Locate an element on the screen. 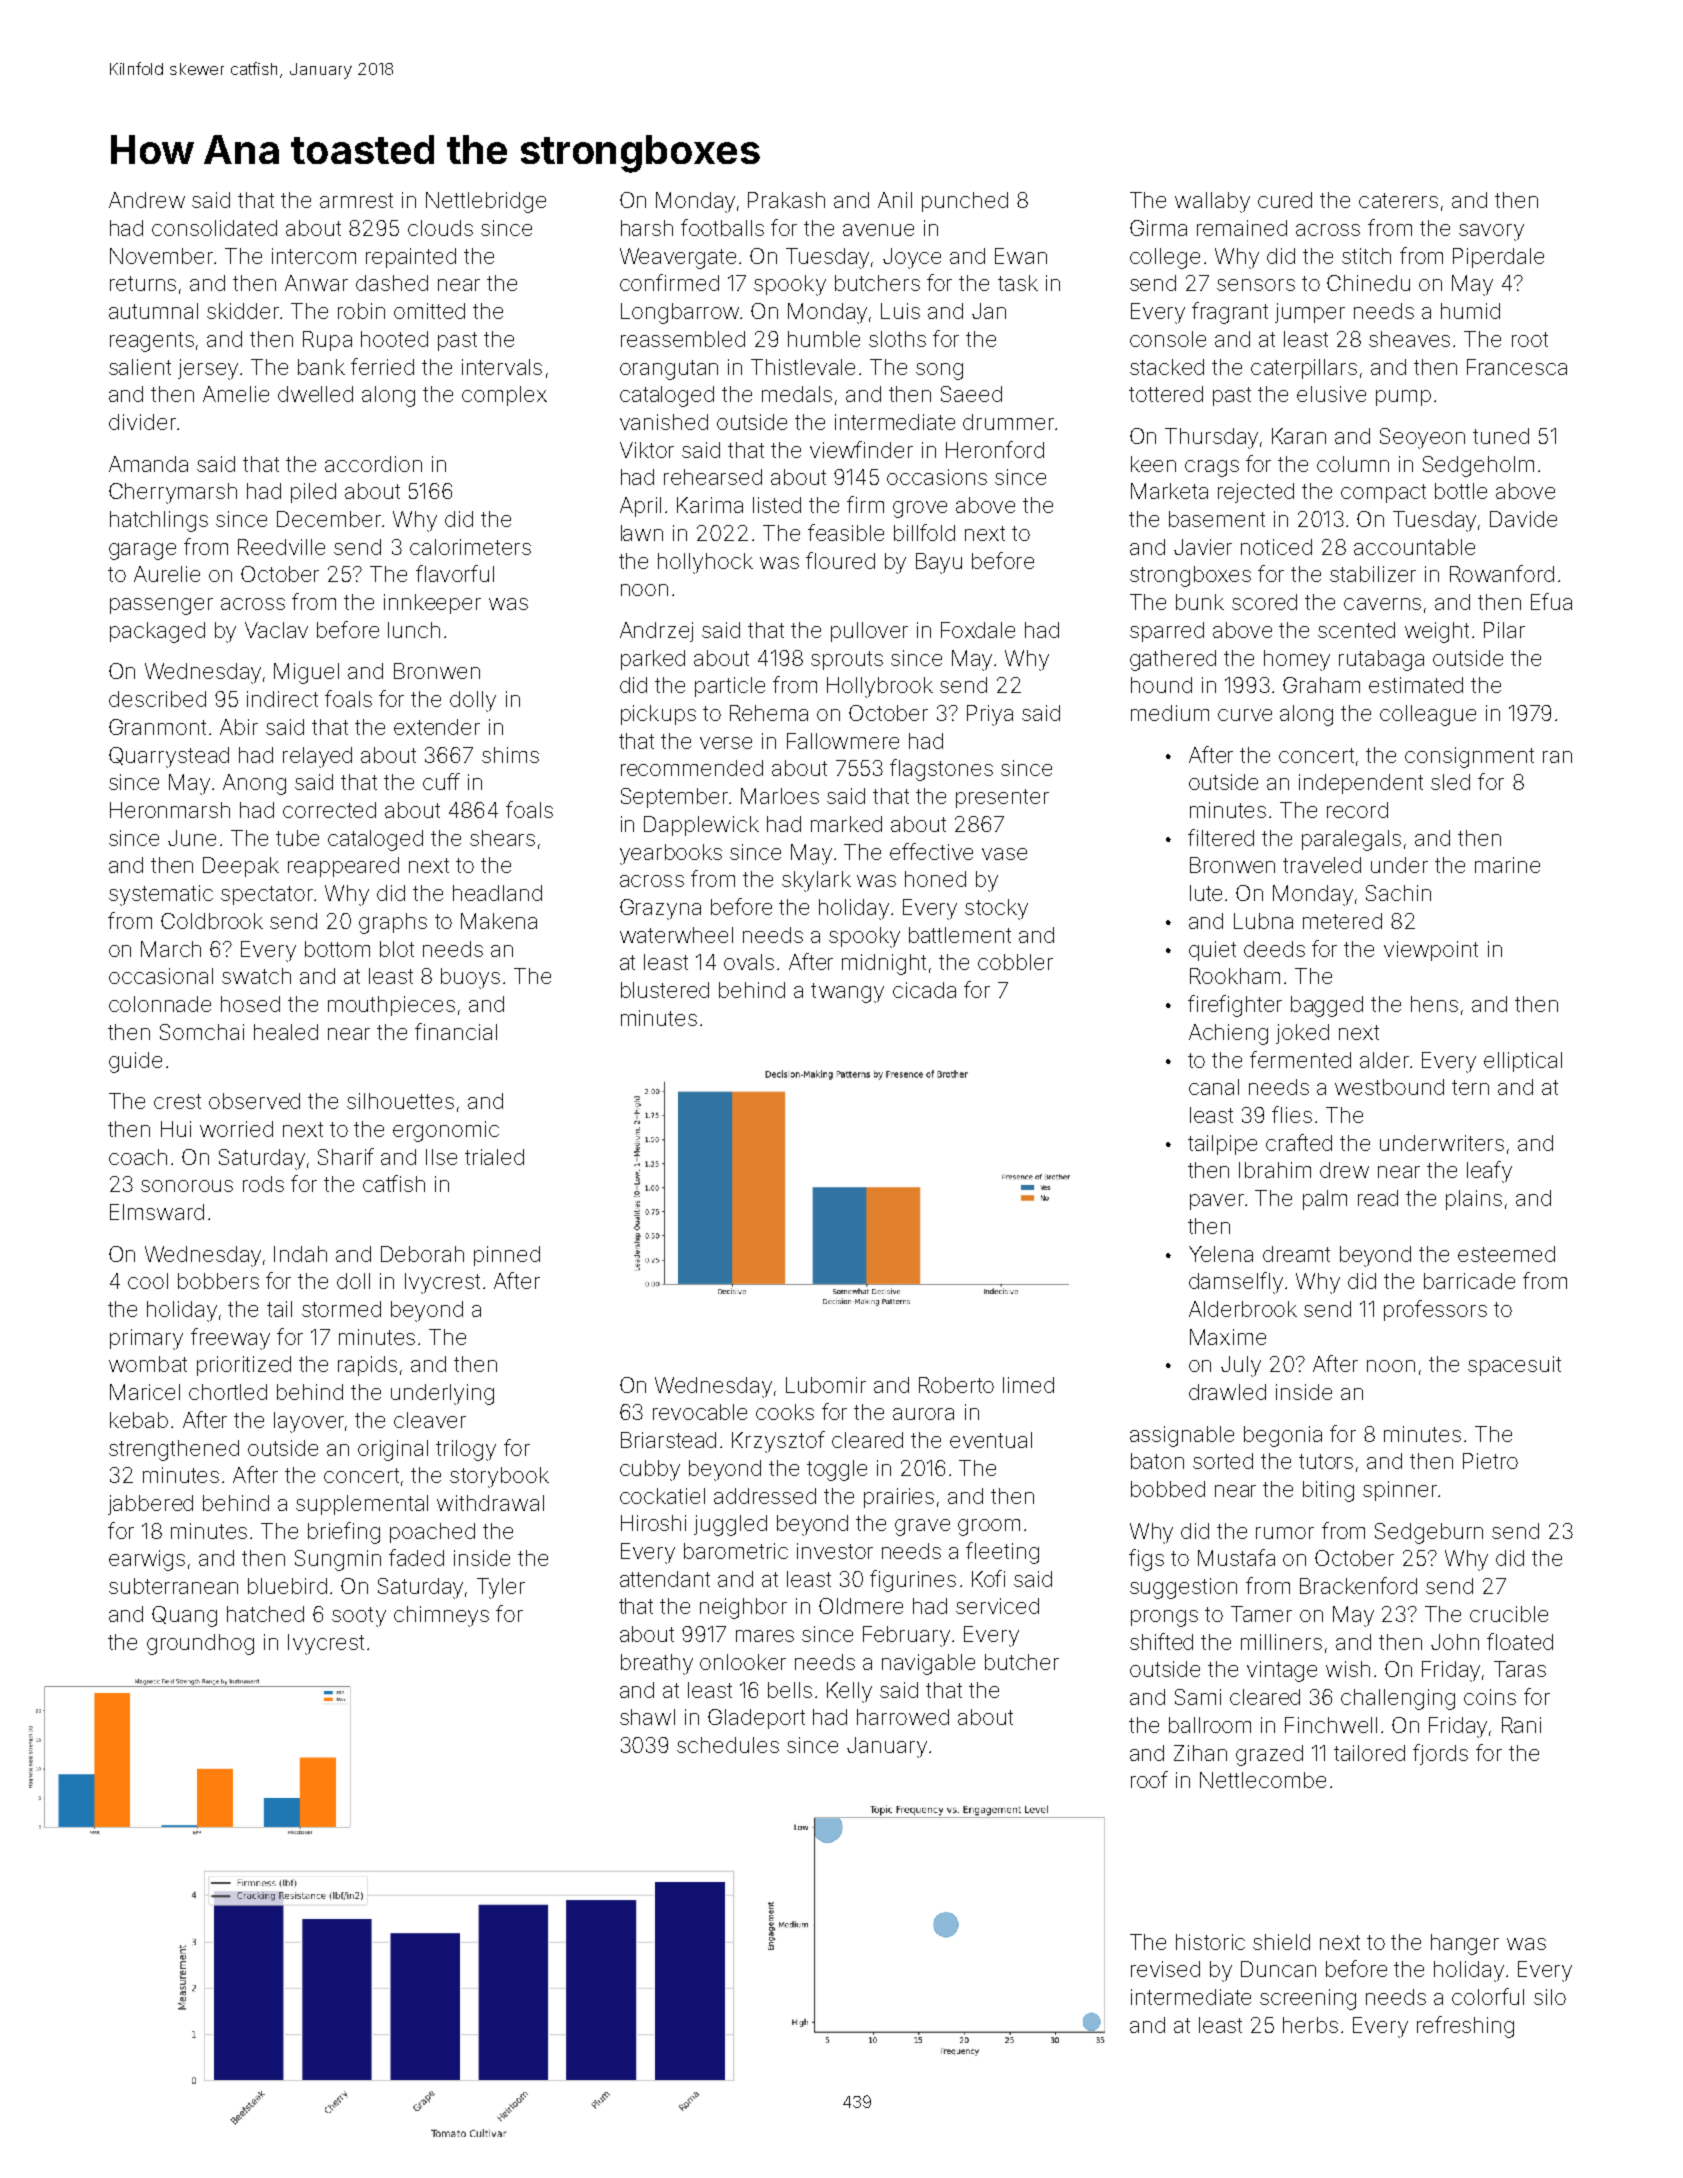  shawl is located at coordinates (647, 1717).
